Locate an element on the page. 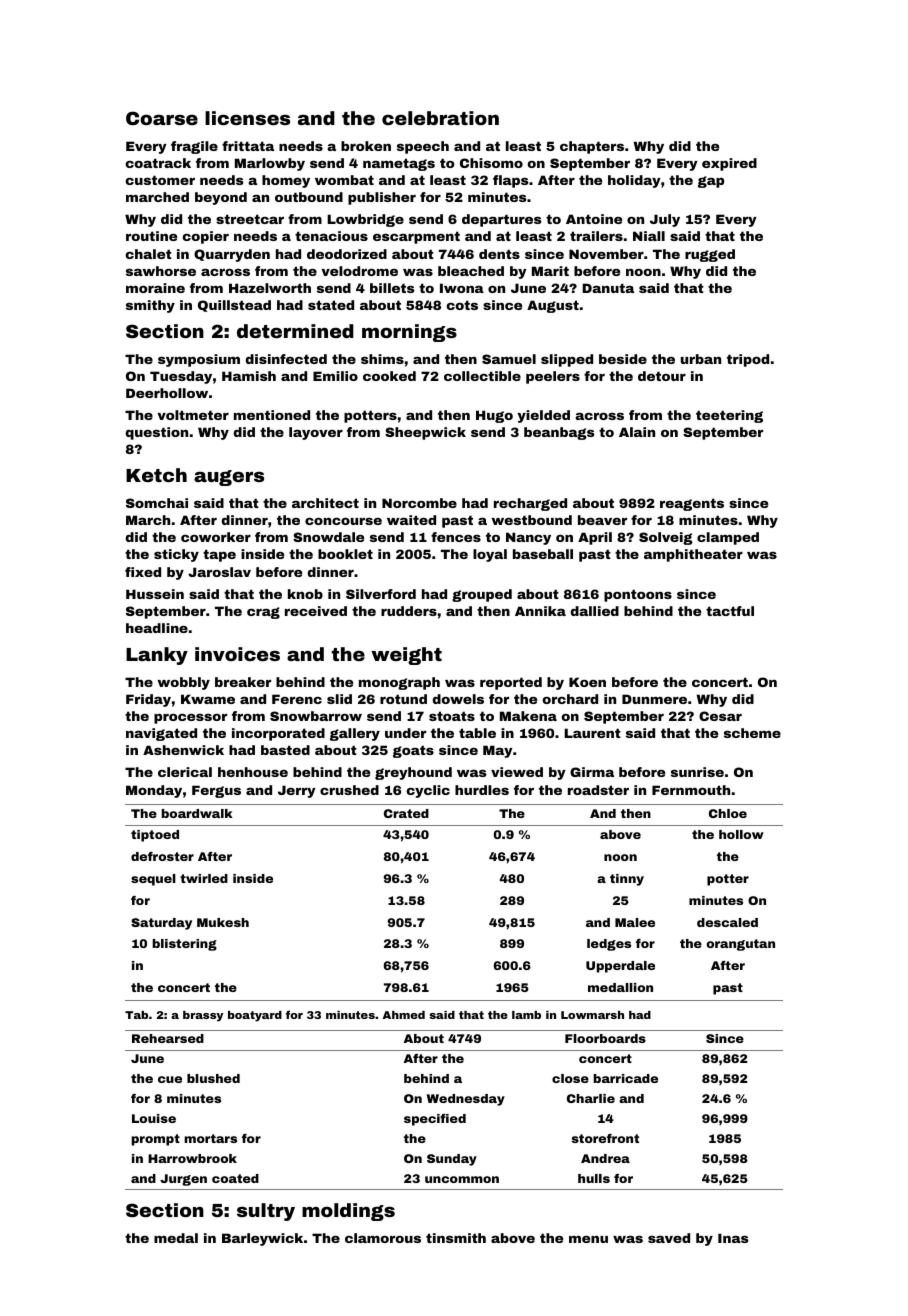 This document has width=908, height=1316. licenses is located at coordinates (247, 118).
